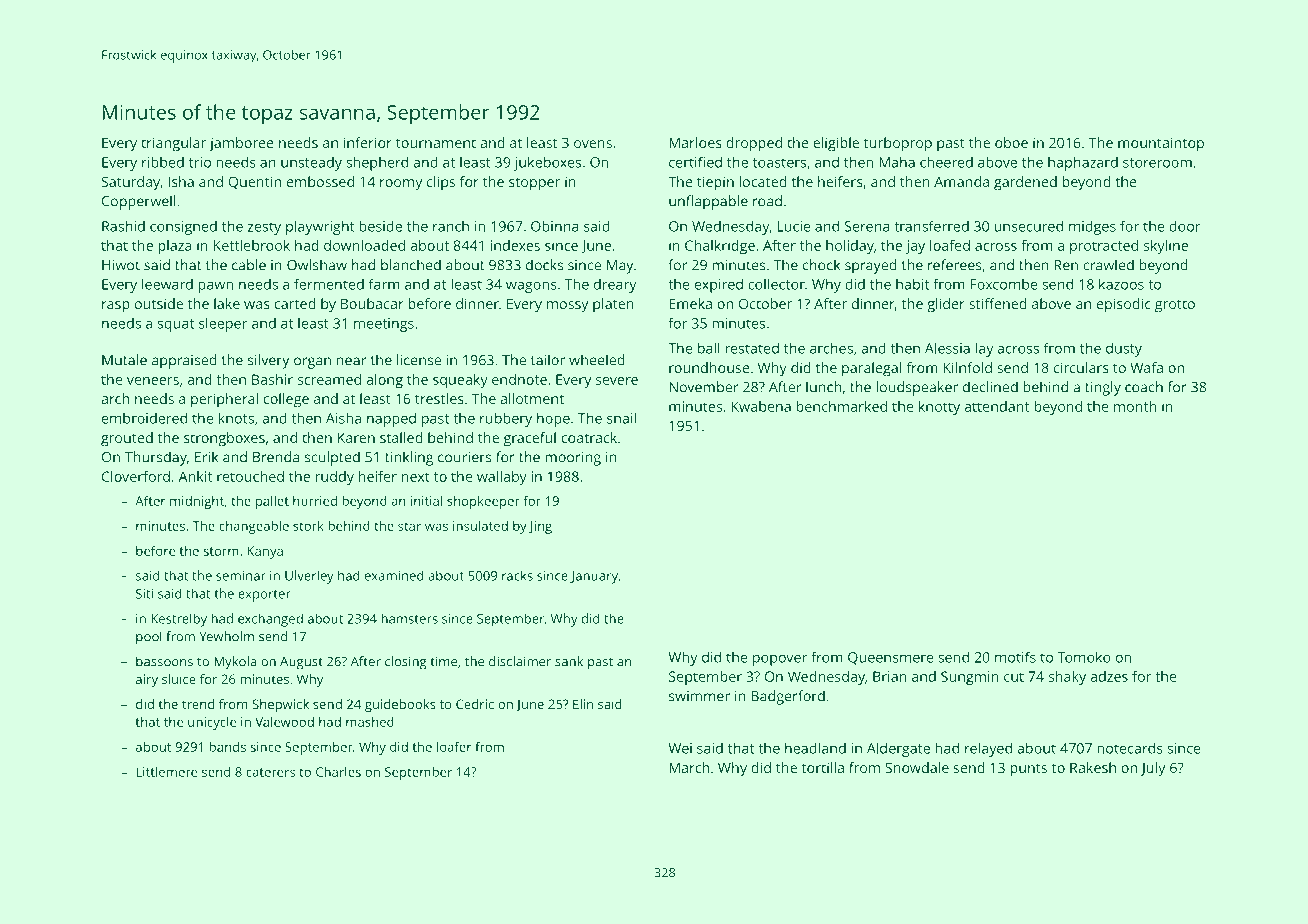 The height and width of the screenshot is (924, 1308). What do you see at coordinates (990, 387) in the screenshot?
I see `declined` at bounding box center [990, 387].
